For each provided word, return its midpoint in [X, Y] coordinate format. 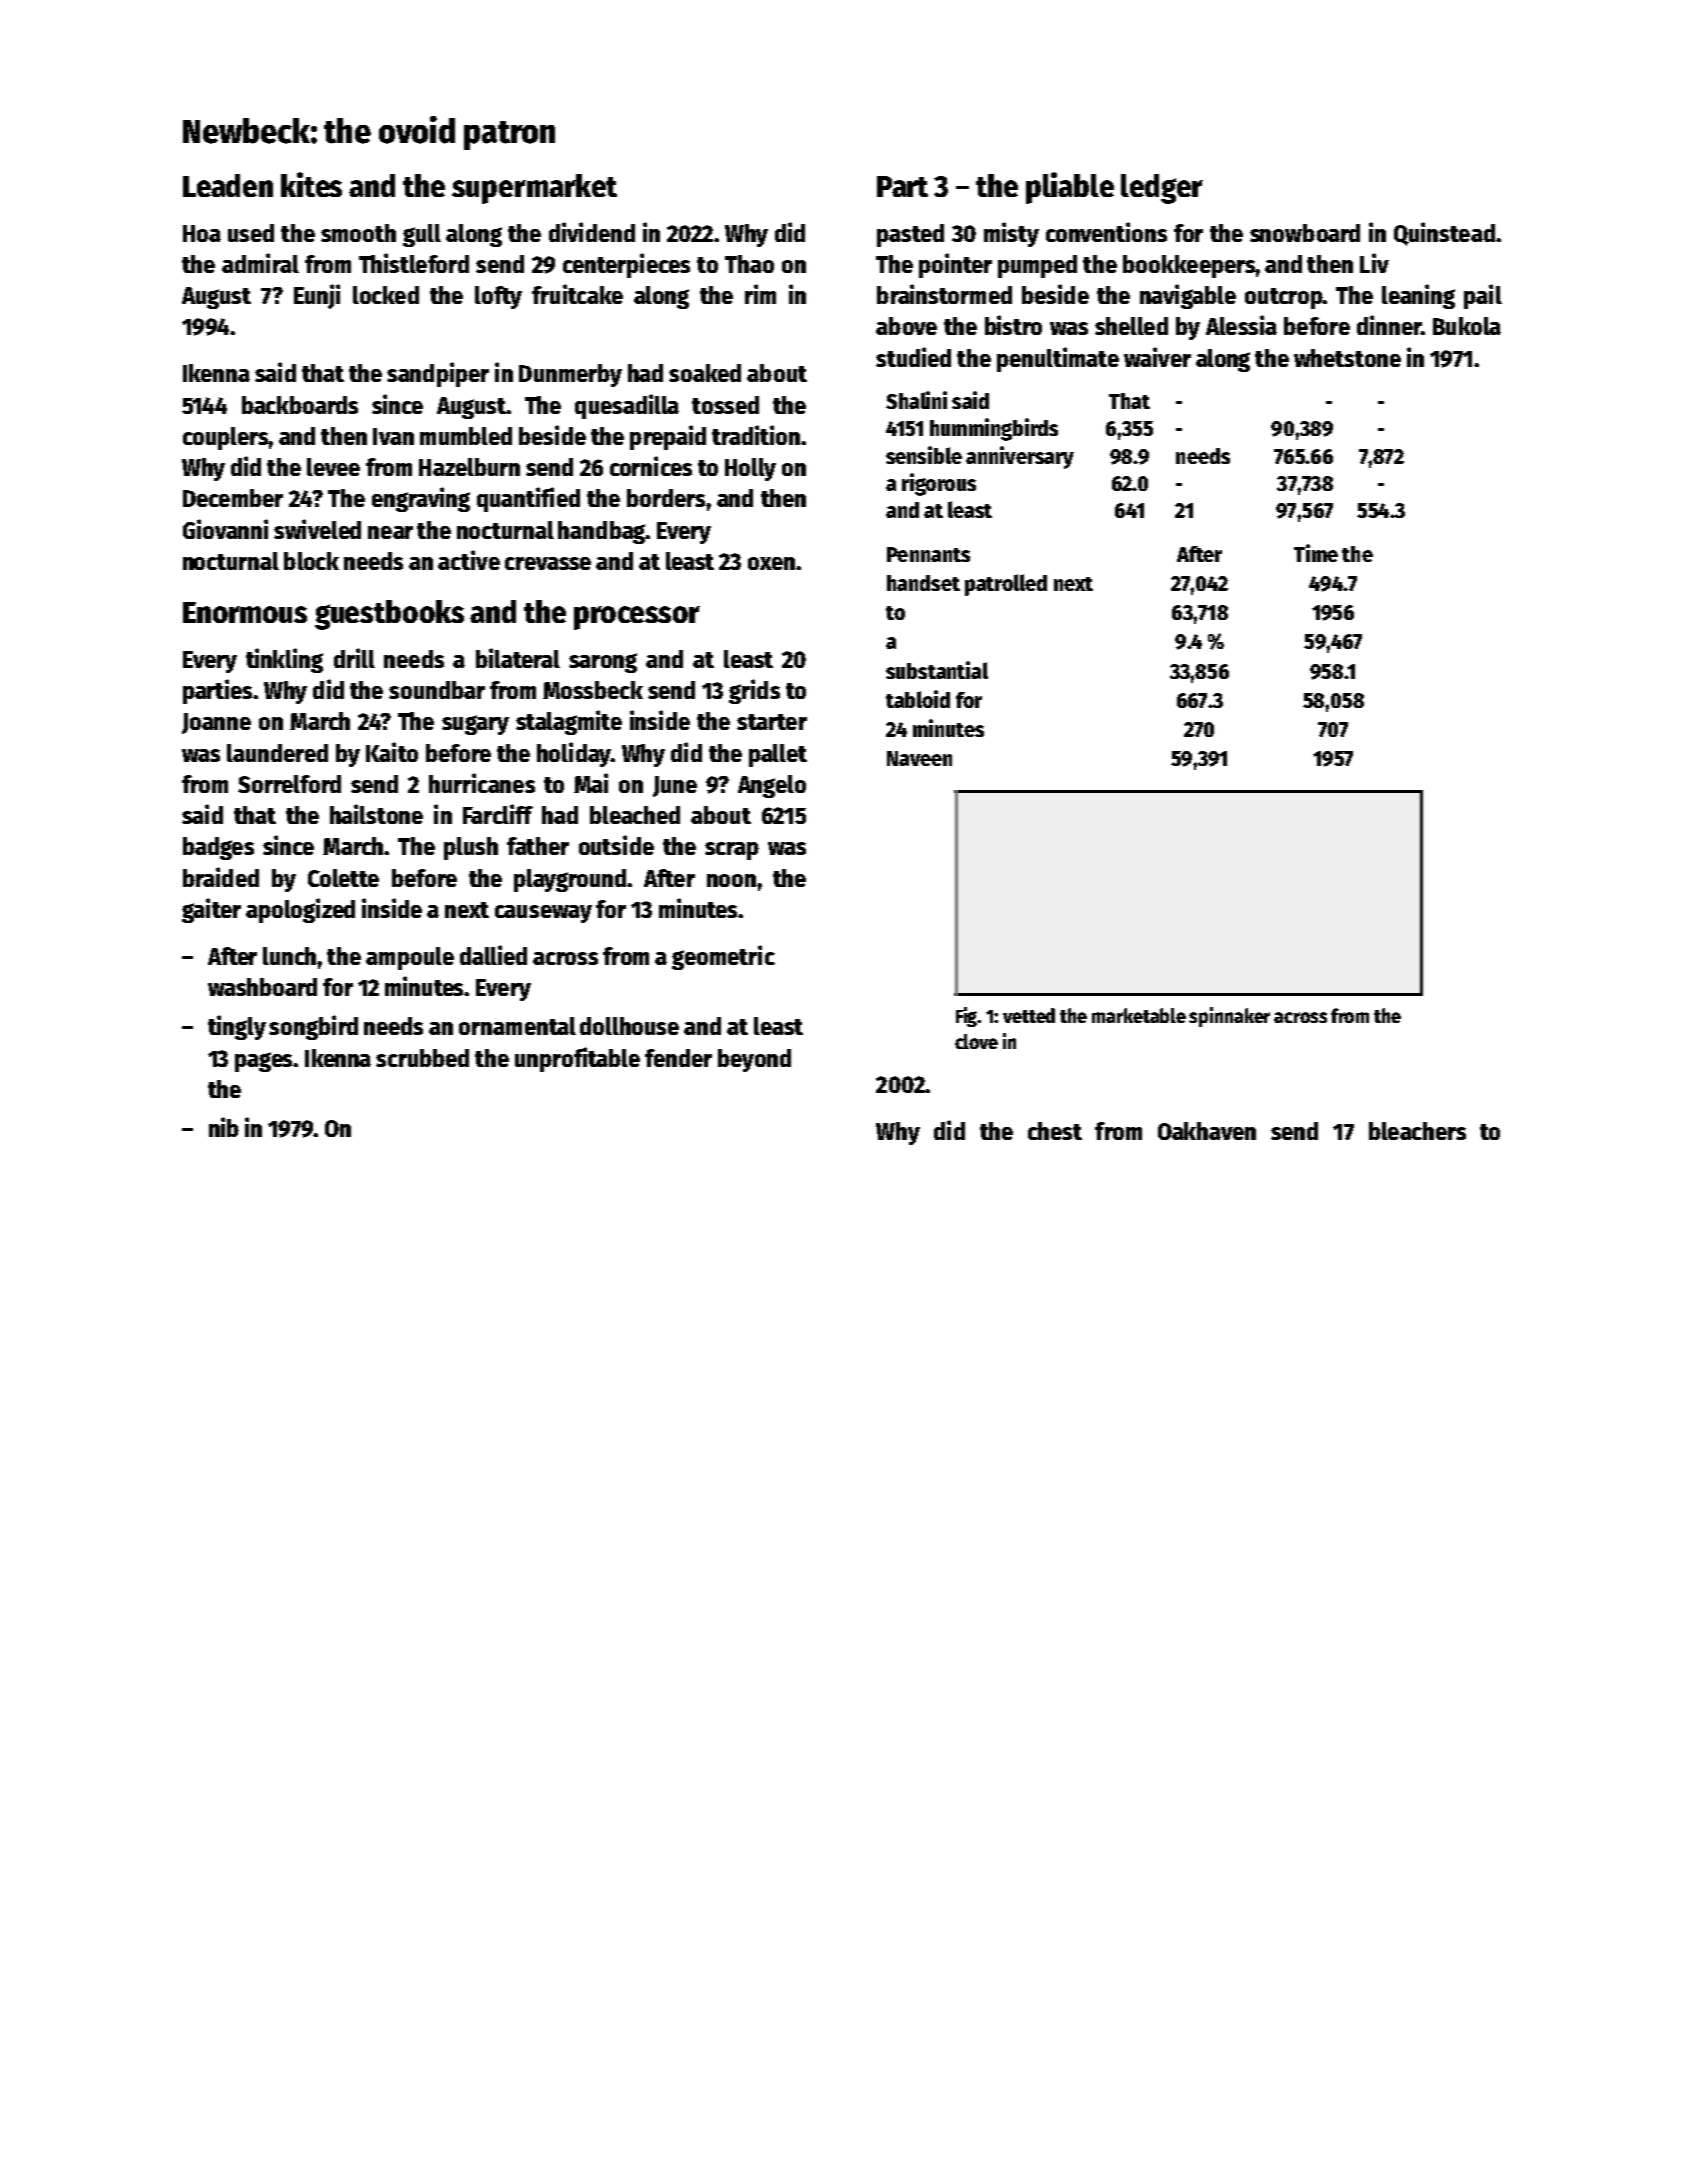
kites [311, 184]
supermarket [534, 189]
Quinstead [1444, 234]
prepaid [668, 437]
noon [731, 880]
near [390, 532]
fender [678, 1058]
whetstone [1347, 358]
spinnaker [1229, 1017]
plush [471, 848]
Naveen [919, 758]
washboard [262, 987]
